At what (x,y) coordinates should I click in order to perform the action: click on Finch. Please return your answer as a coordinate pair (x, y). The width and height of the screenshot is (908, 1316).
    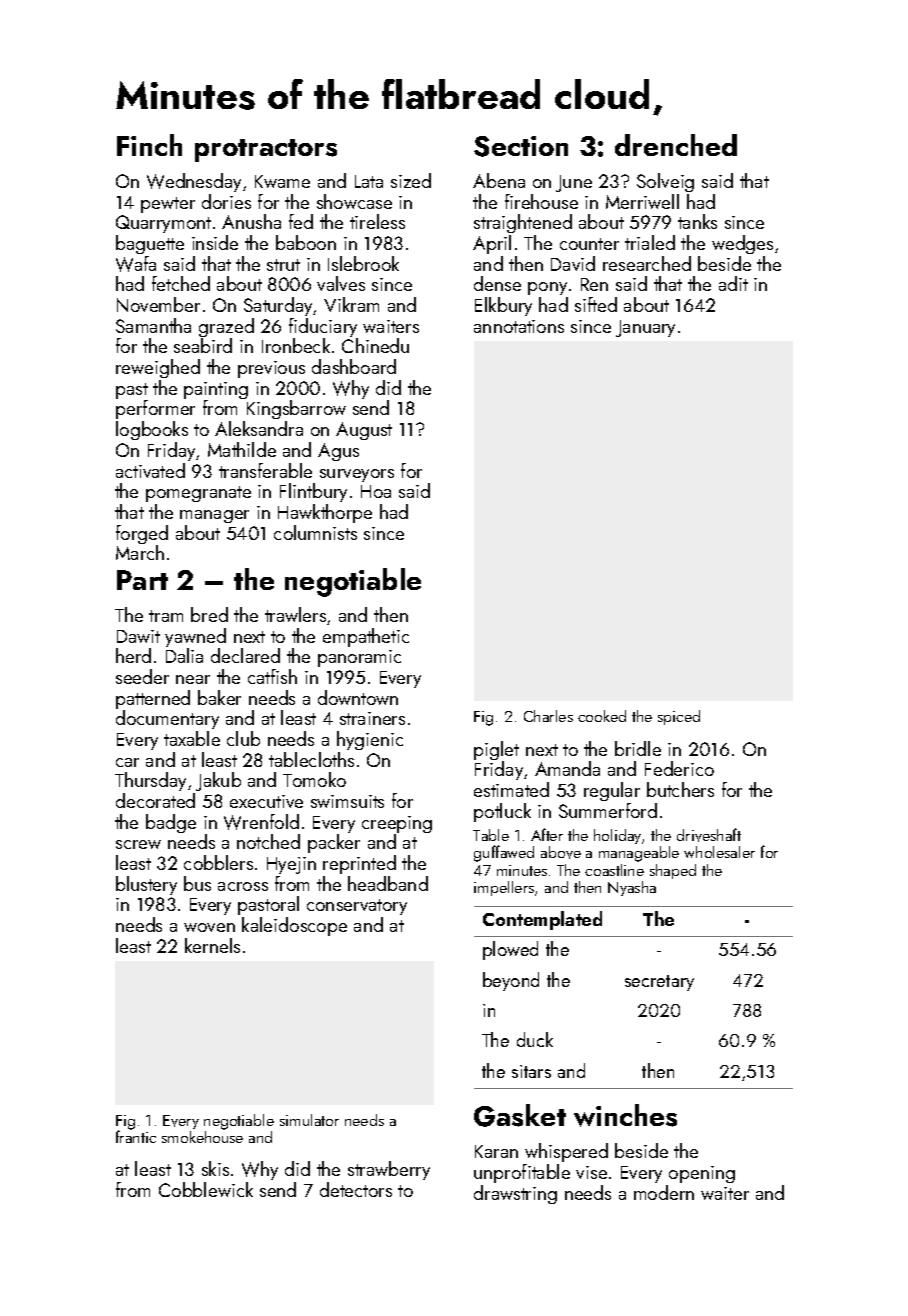
    Looking at the image, I should click on (149, 145).
